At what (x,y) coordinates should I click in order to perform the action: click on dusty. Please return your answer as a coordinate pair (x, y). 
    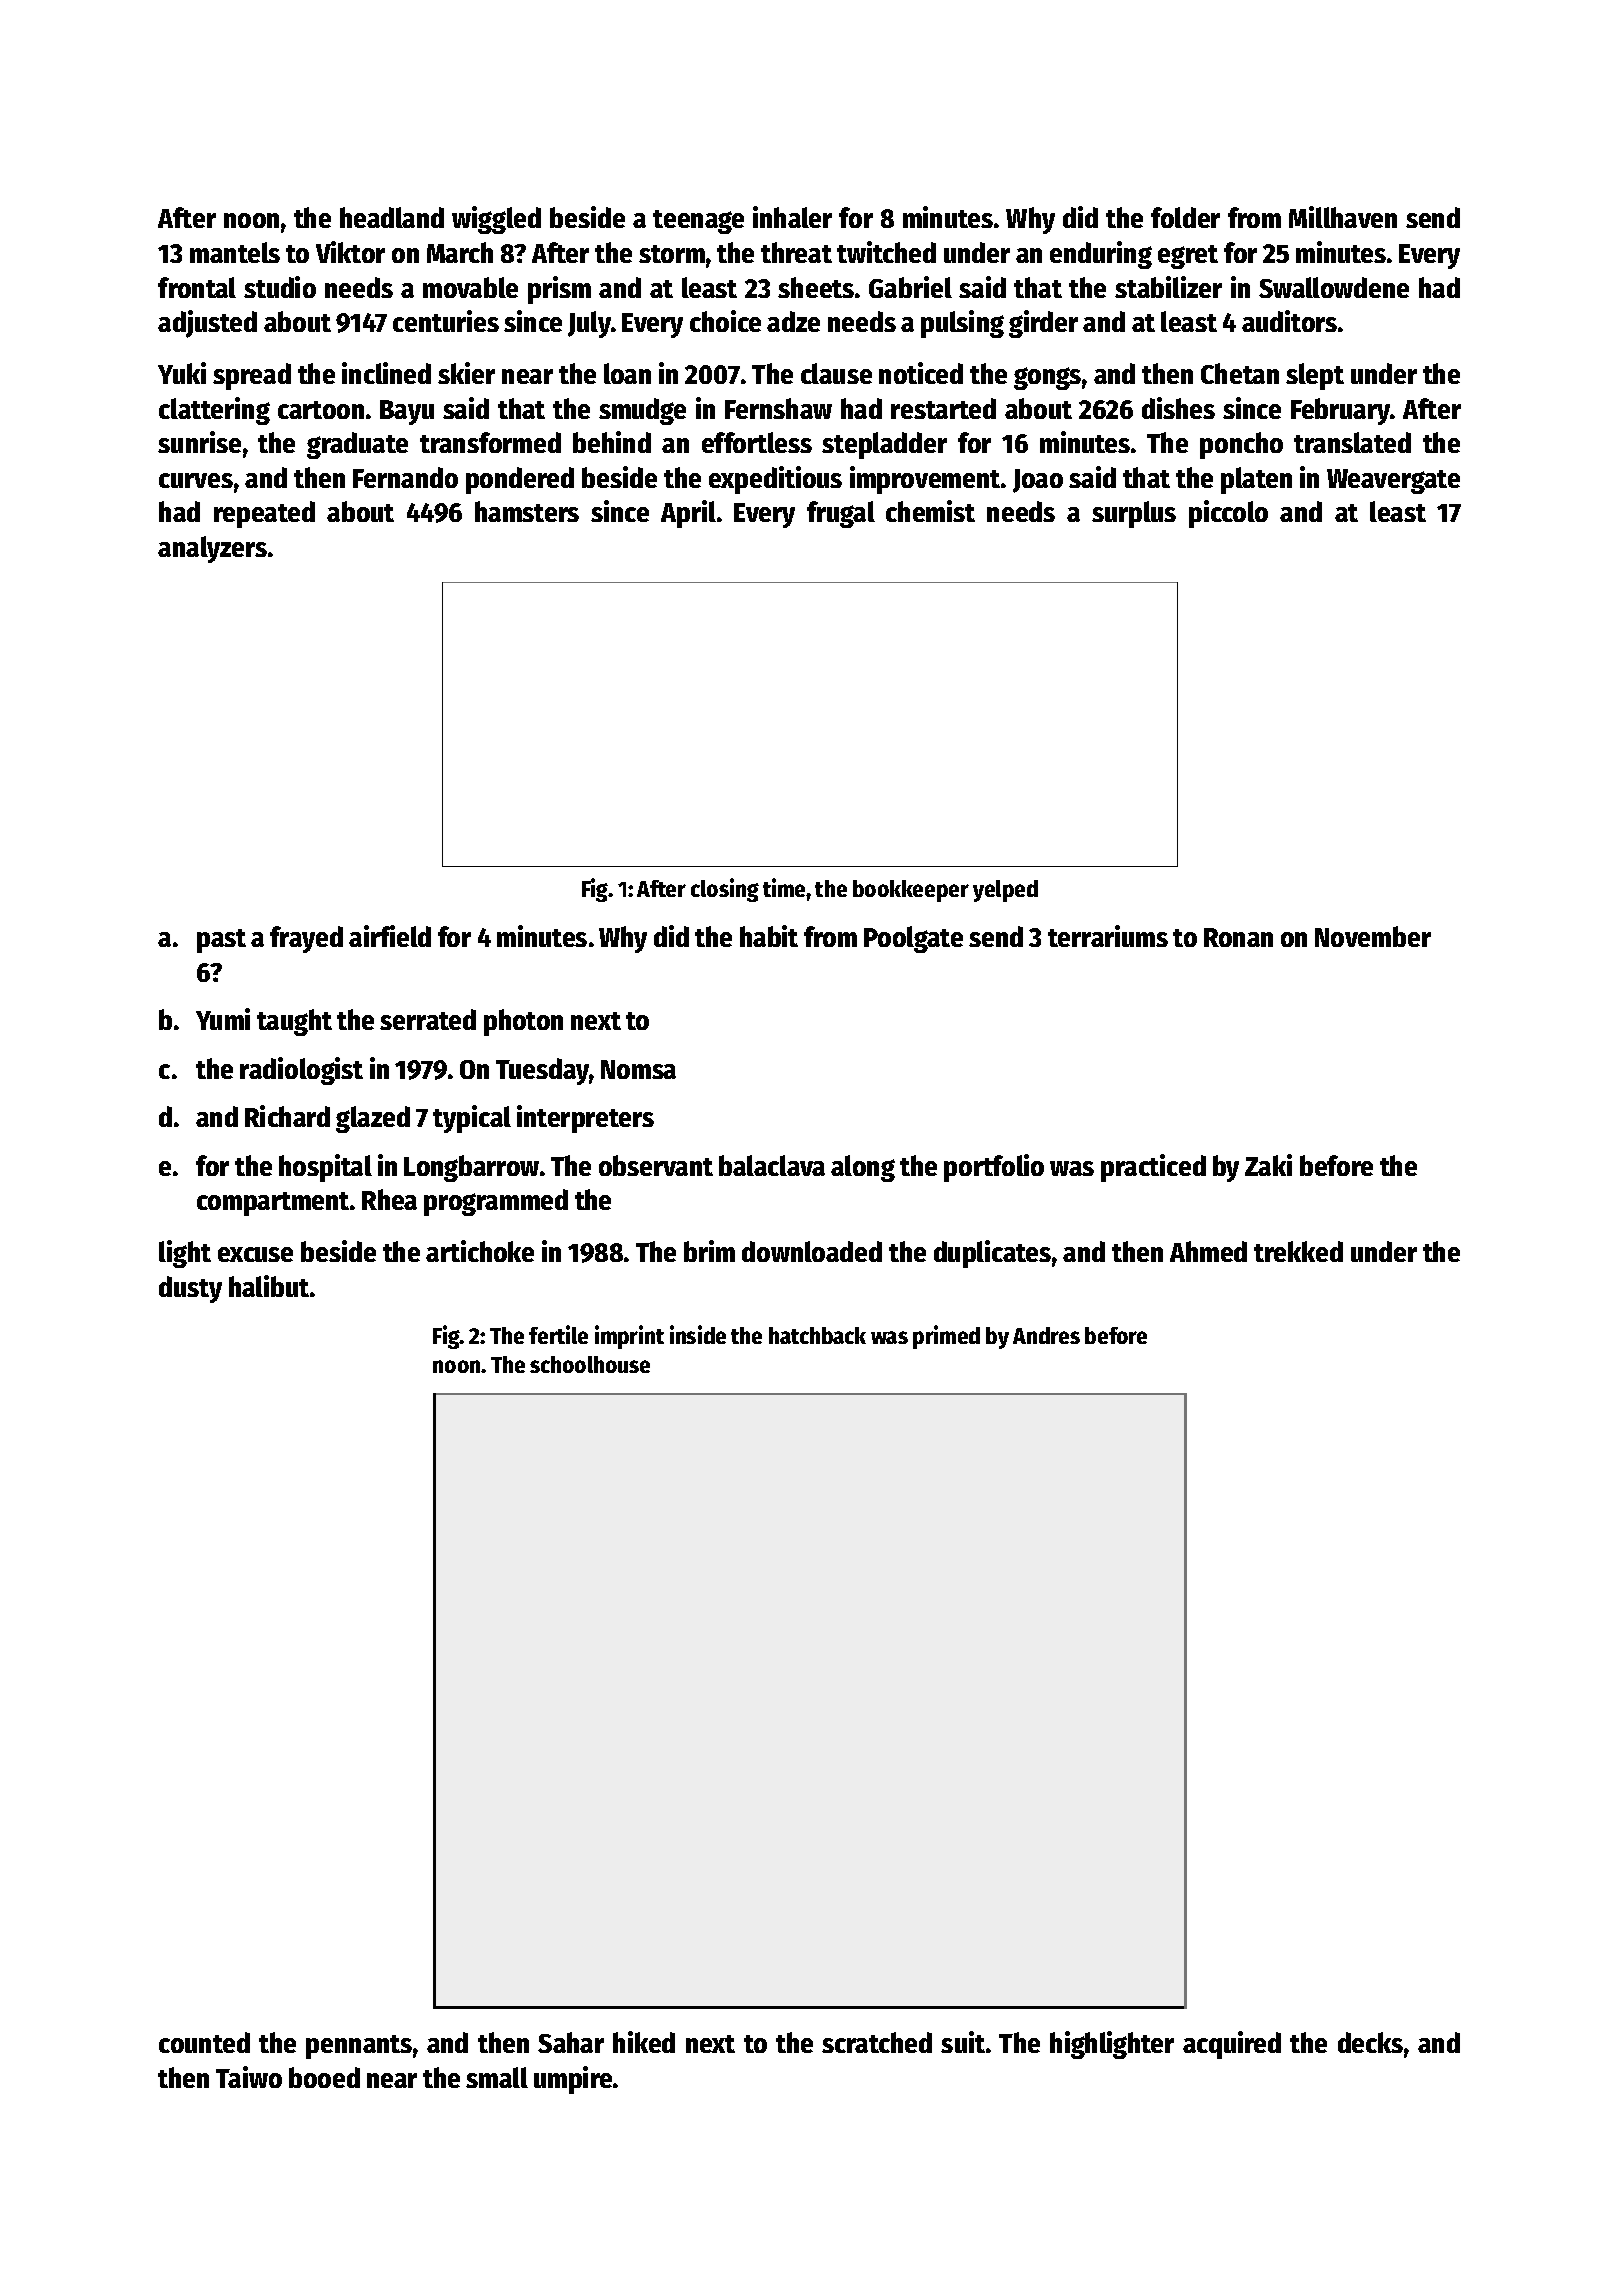
    Looking at the image, I should click on (190, 1289).
